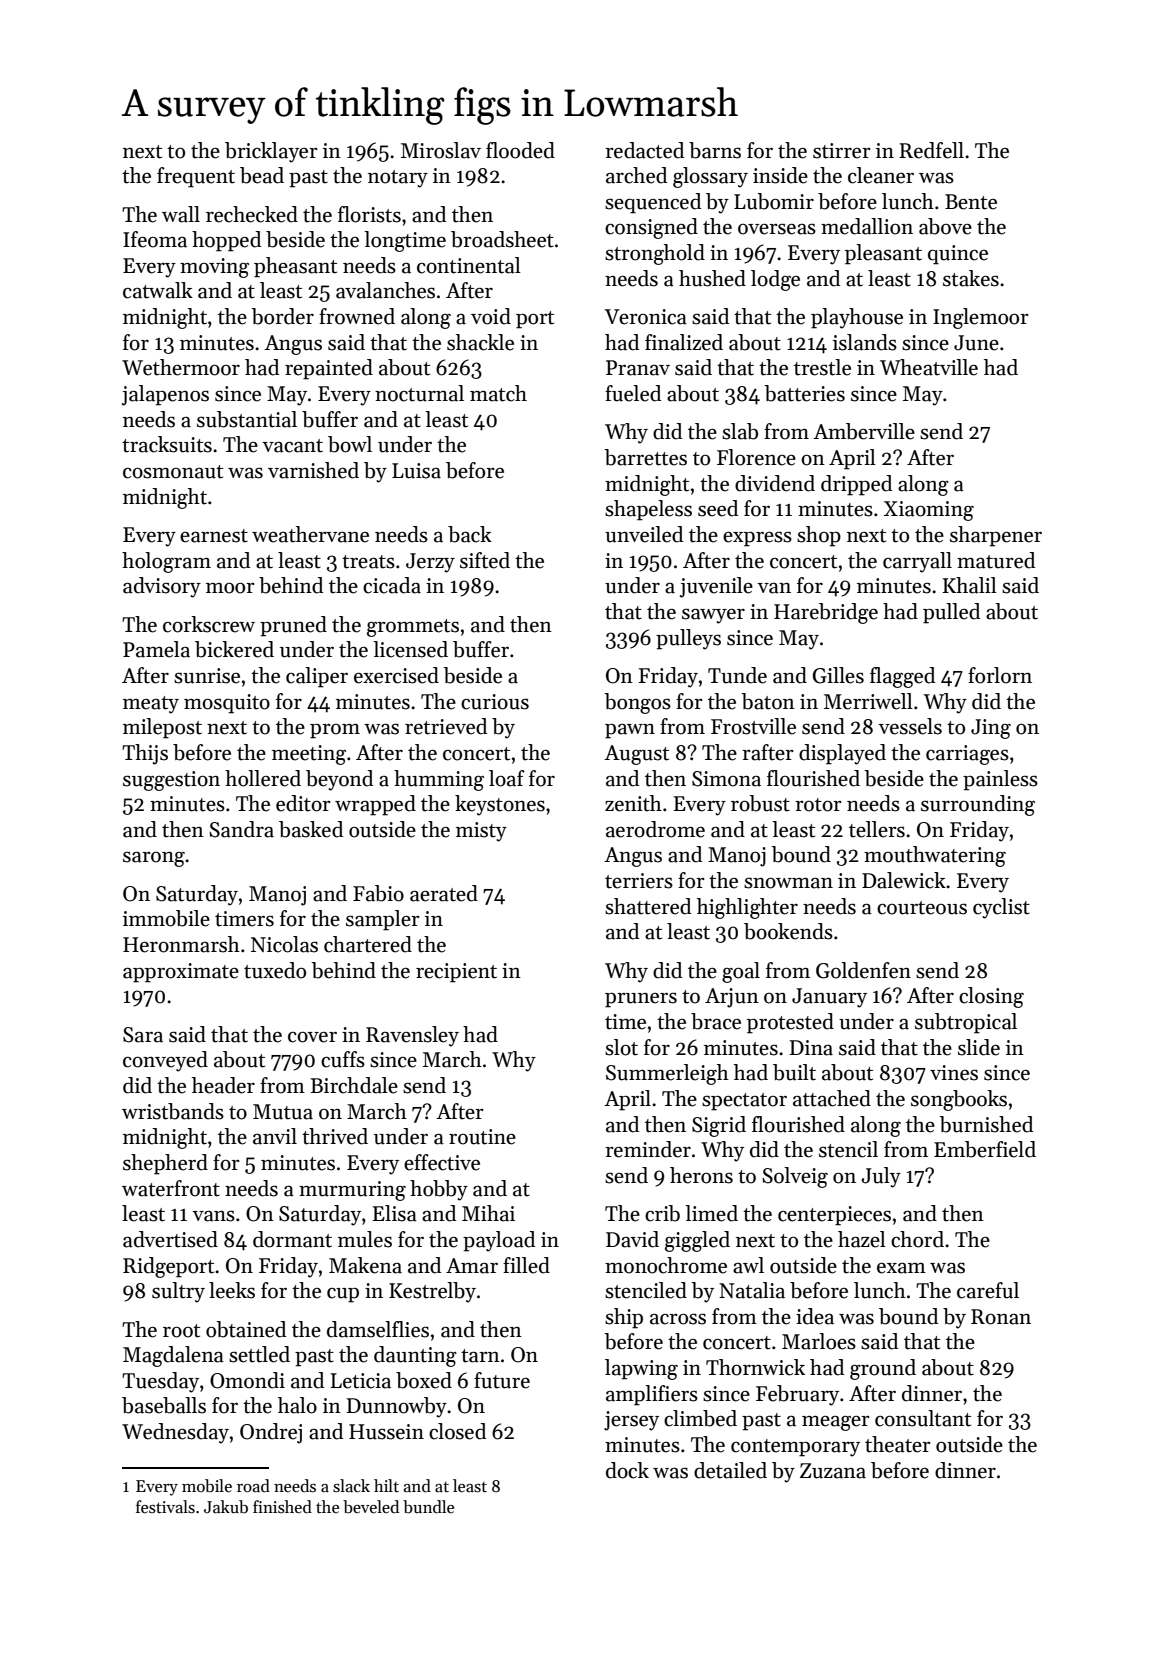  Describe the element at coordinates (829, 998) in the image. I see `January` at that location.
